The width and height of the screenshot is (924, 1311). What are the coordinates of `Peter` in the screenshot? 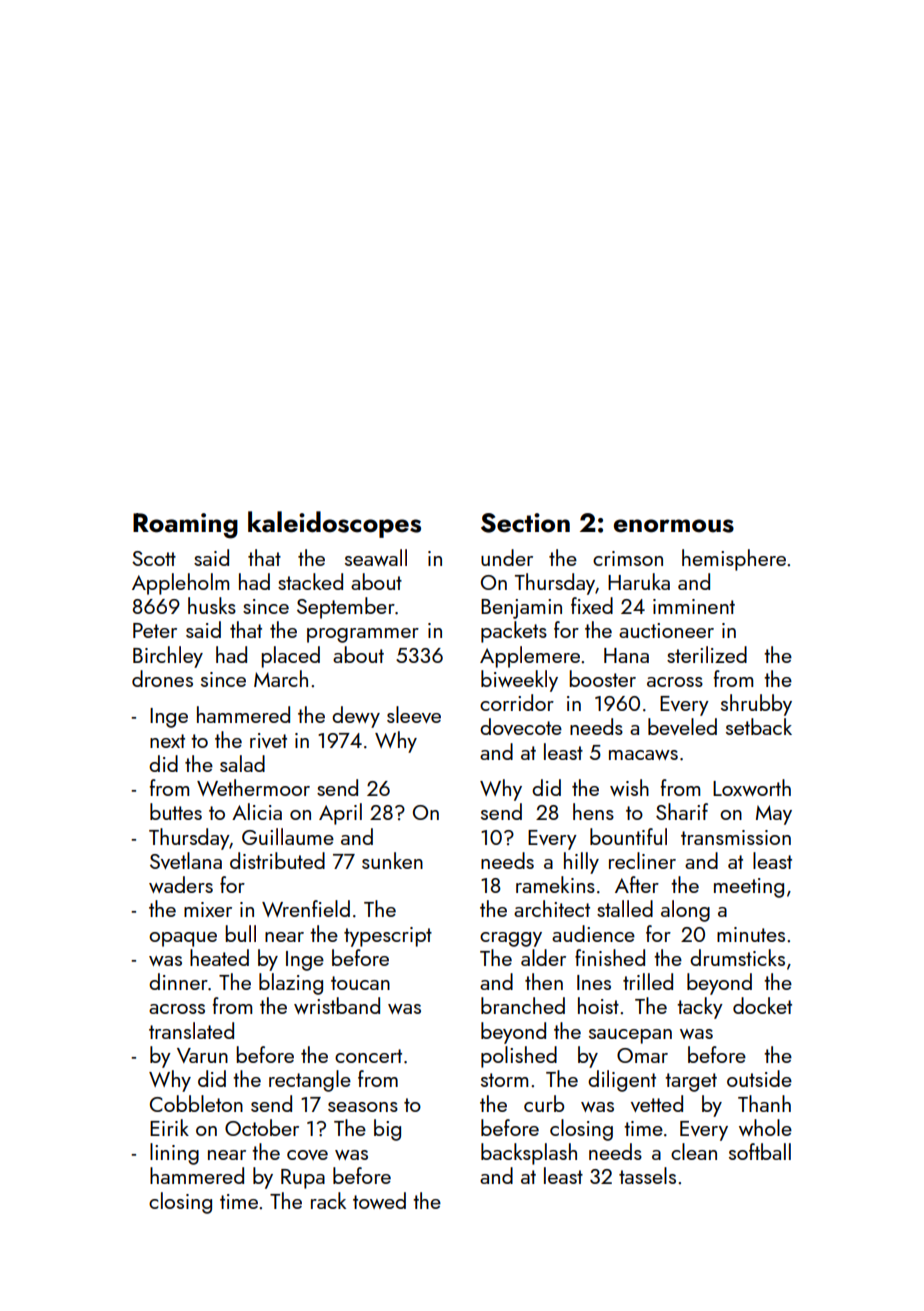 It's located at (155, 630).
